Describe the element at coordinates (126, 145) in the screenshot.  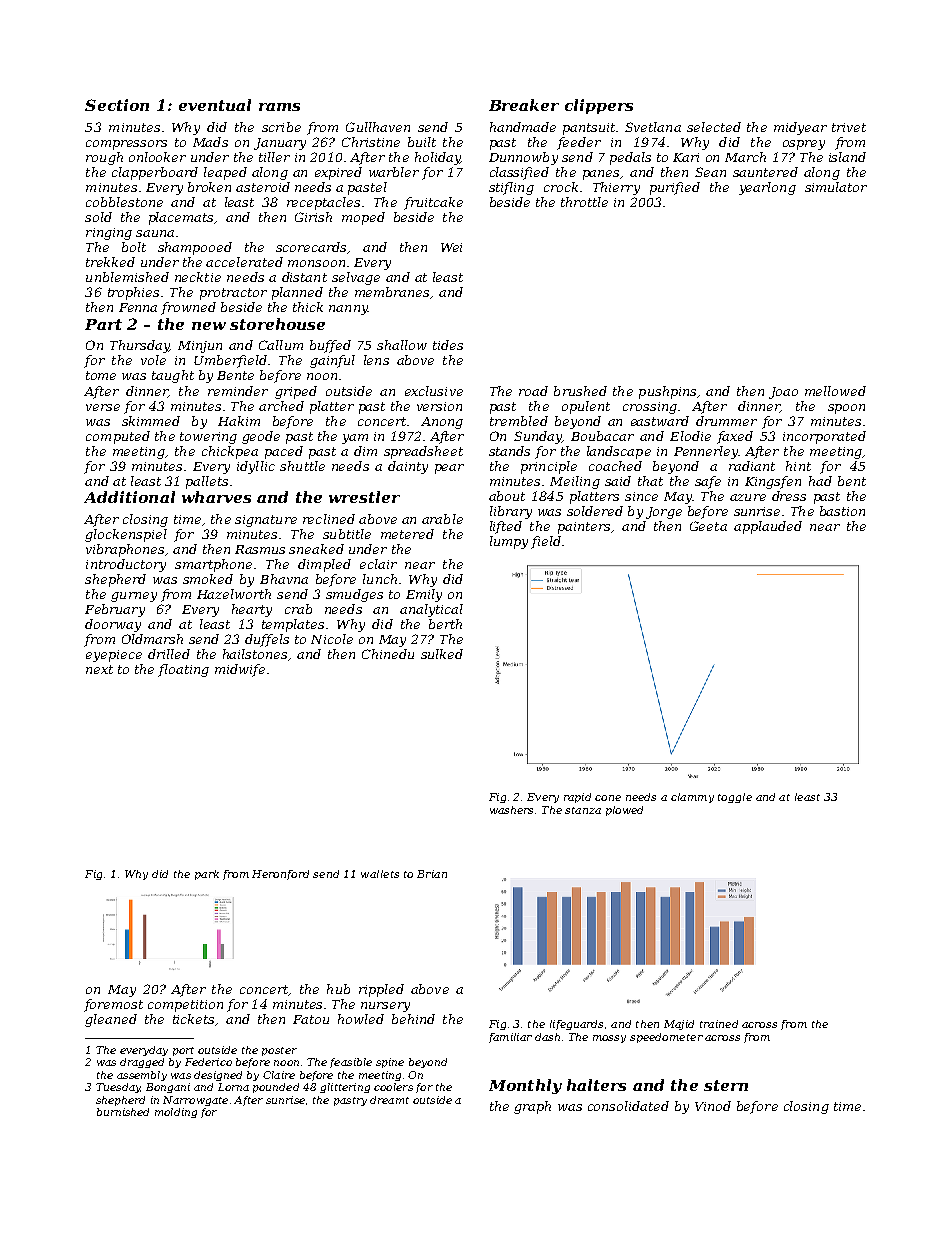
I see `compressors` at that location.
